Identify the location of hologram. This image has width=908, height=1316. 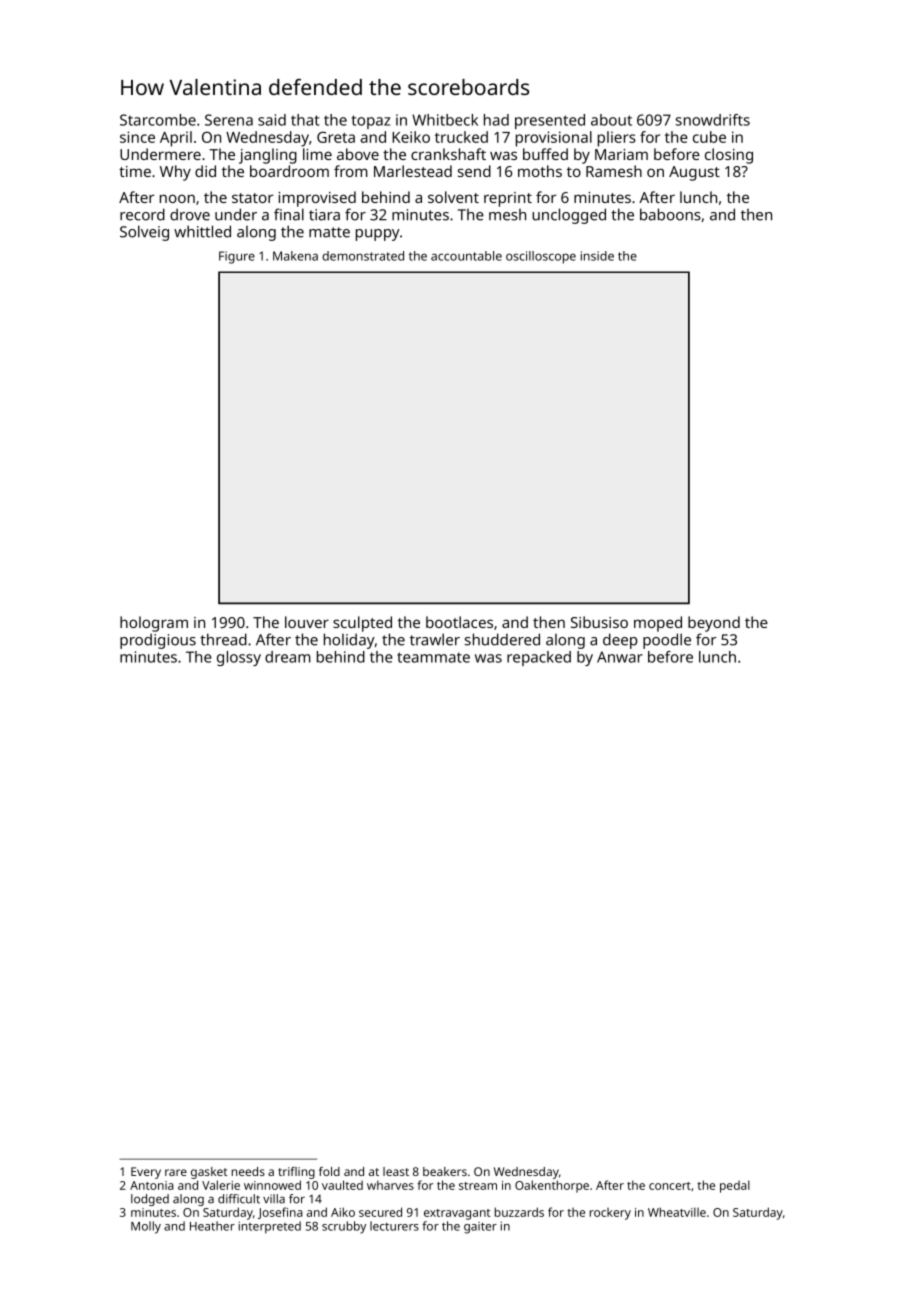
(154, 624).
